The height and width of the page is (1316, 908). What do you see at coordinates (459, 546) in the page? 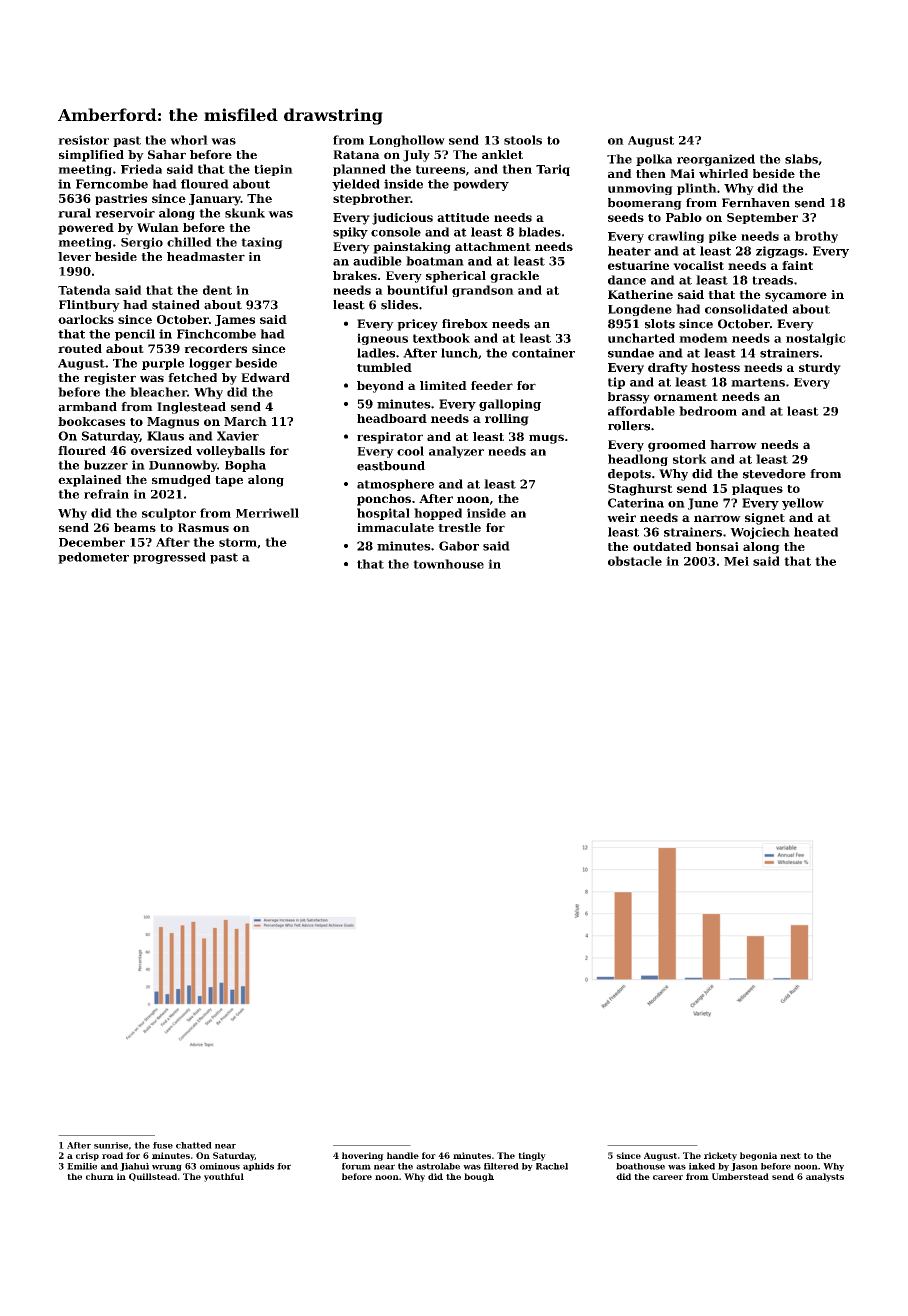
I see `Gabor` at bounding box center [459, 546].
